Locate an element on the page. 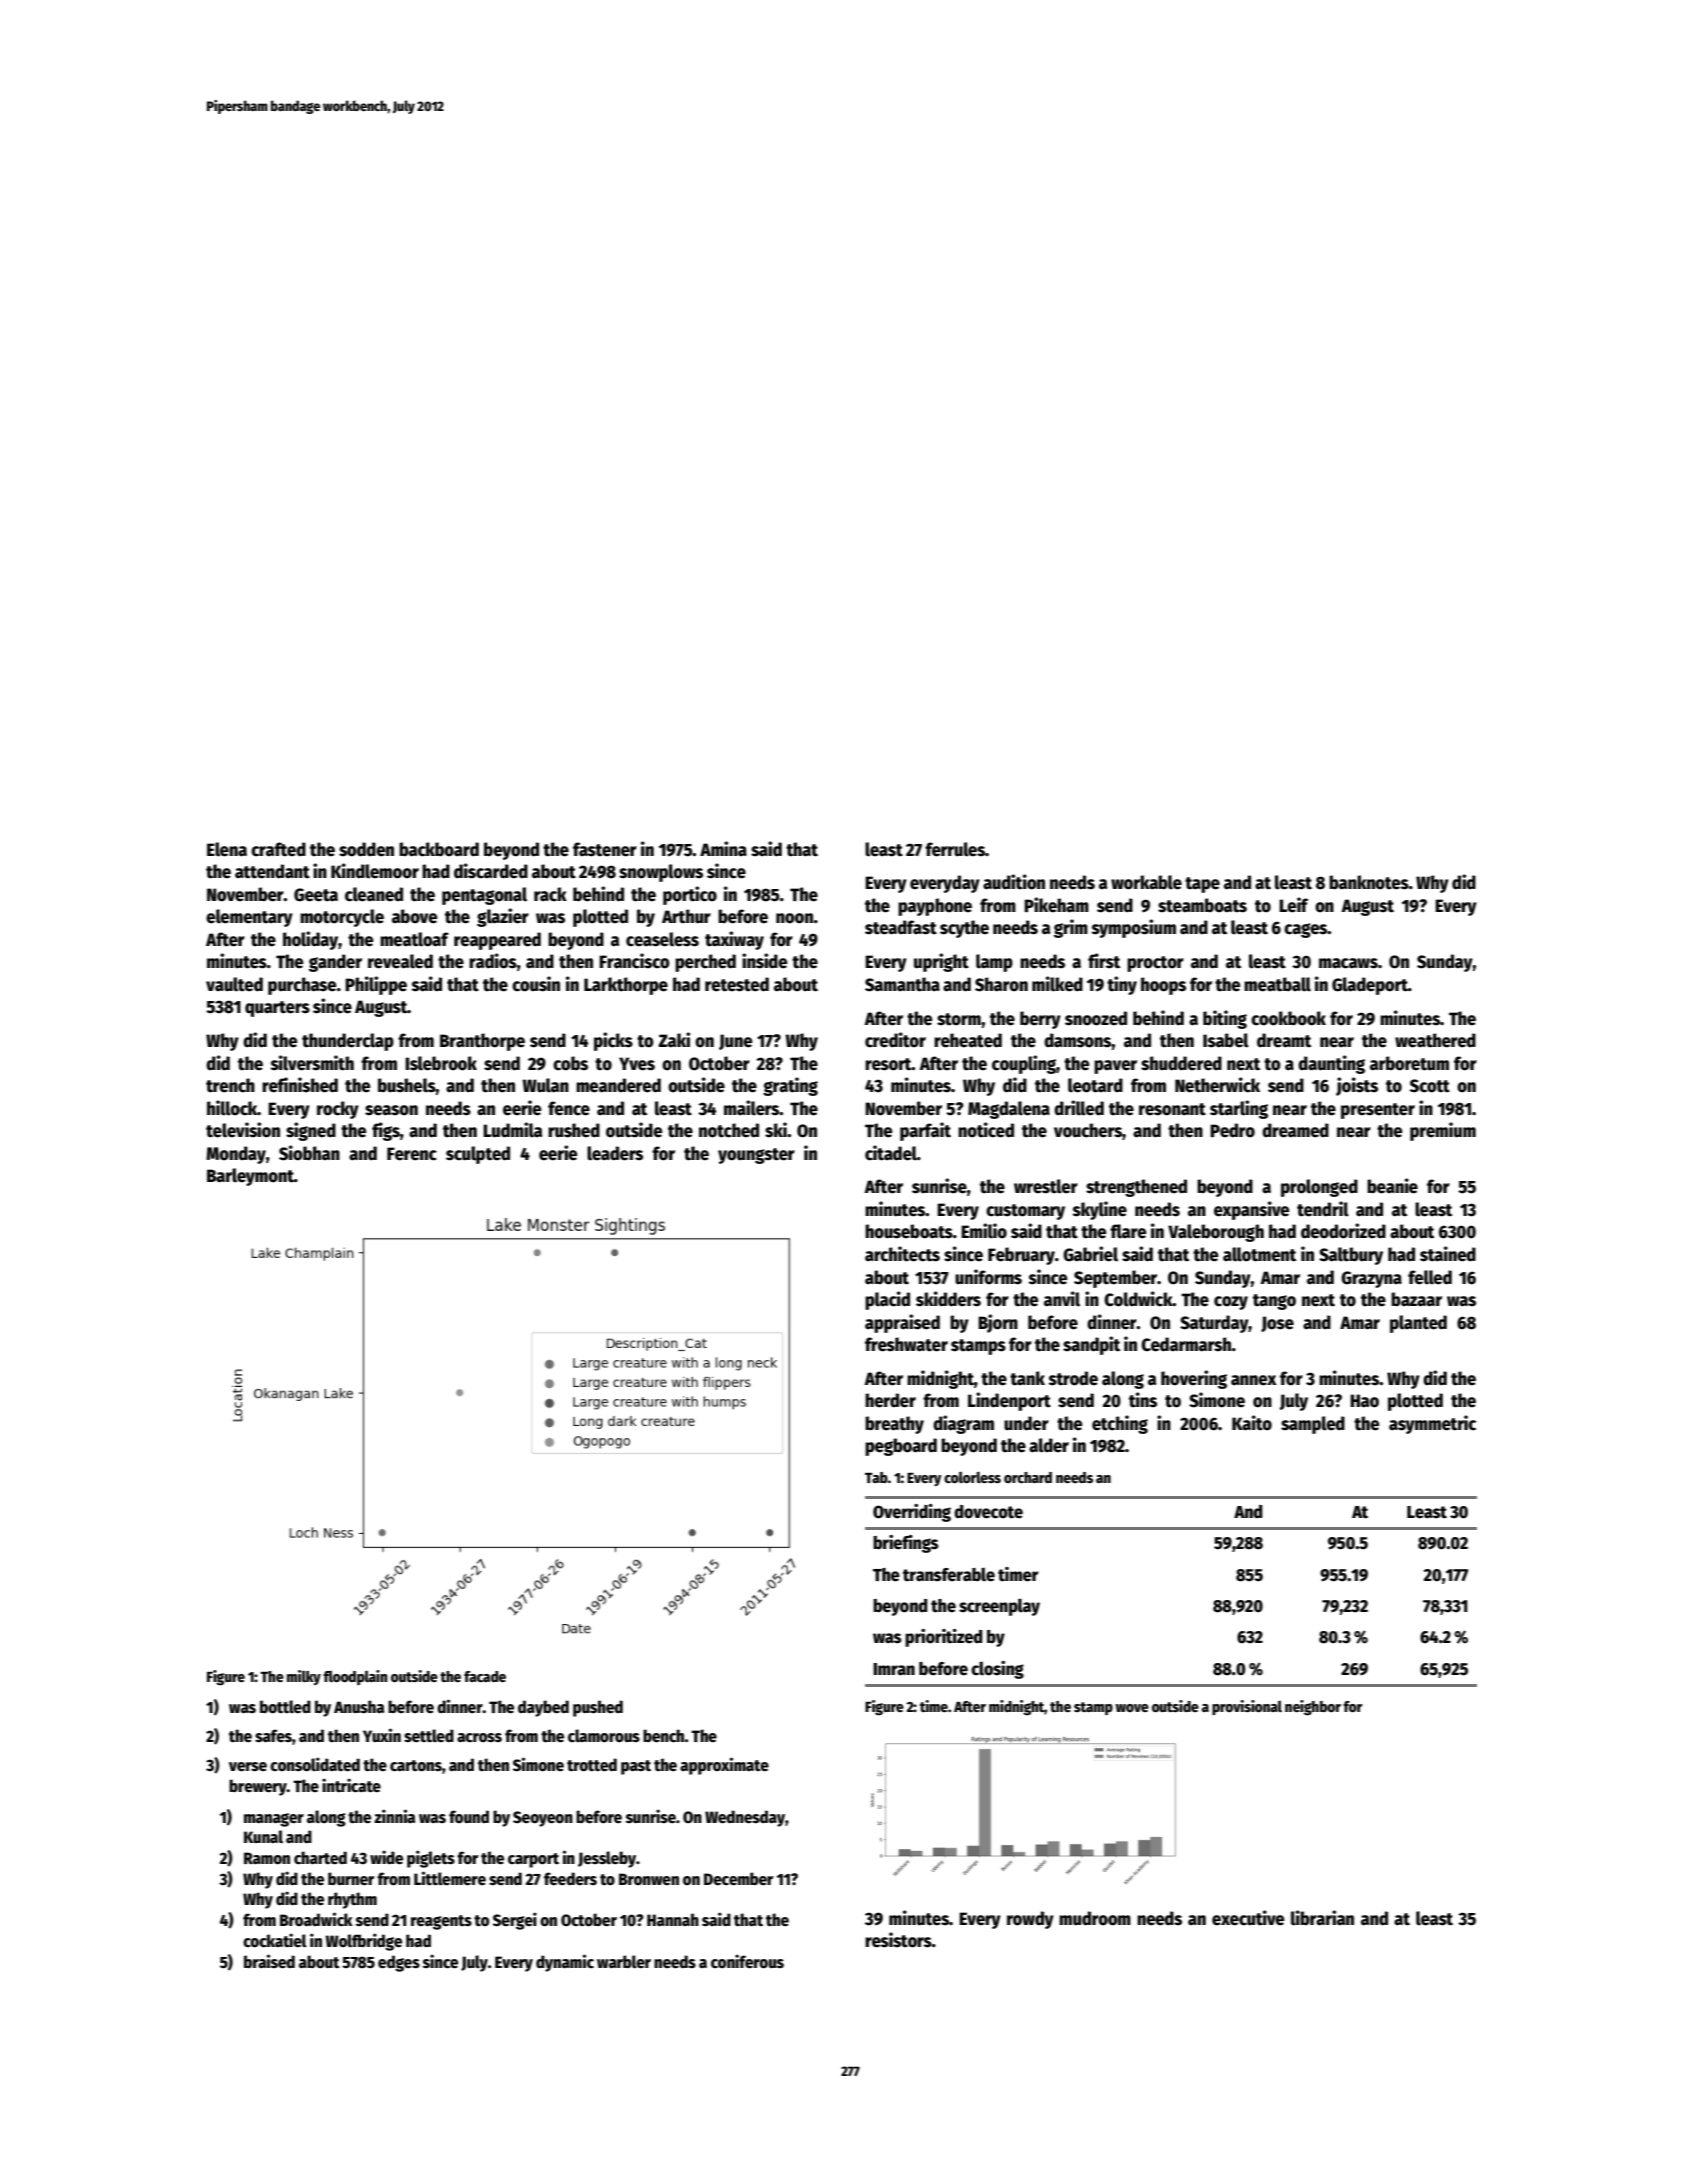 The height and width of the page is (2178, 1683). Barleymont is located at coordinates (250, 1177).
